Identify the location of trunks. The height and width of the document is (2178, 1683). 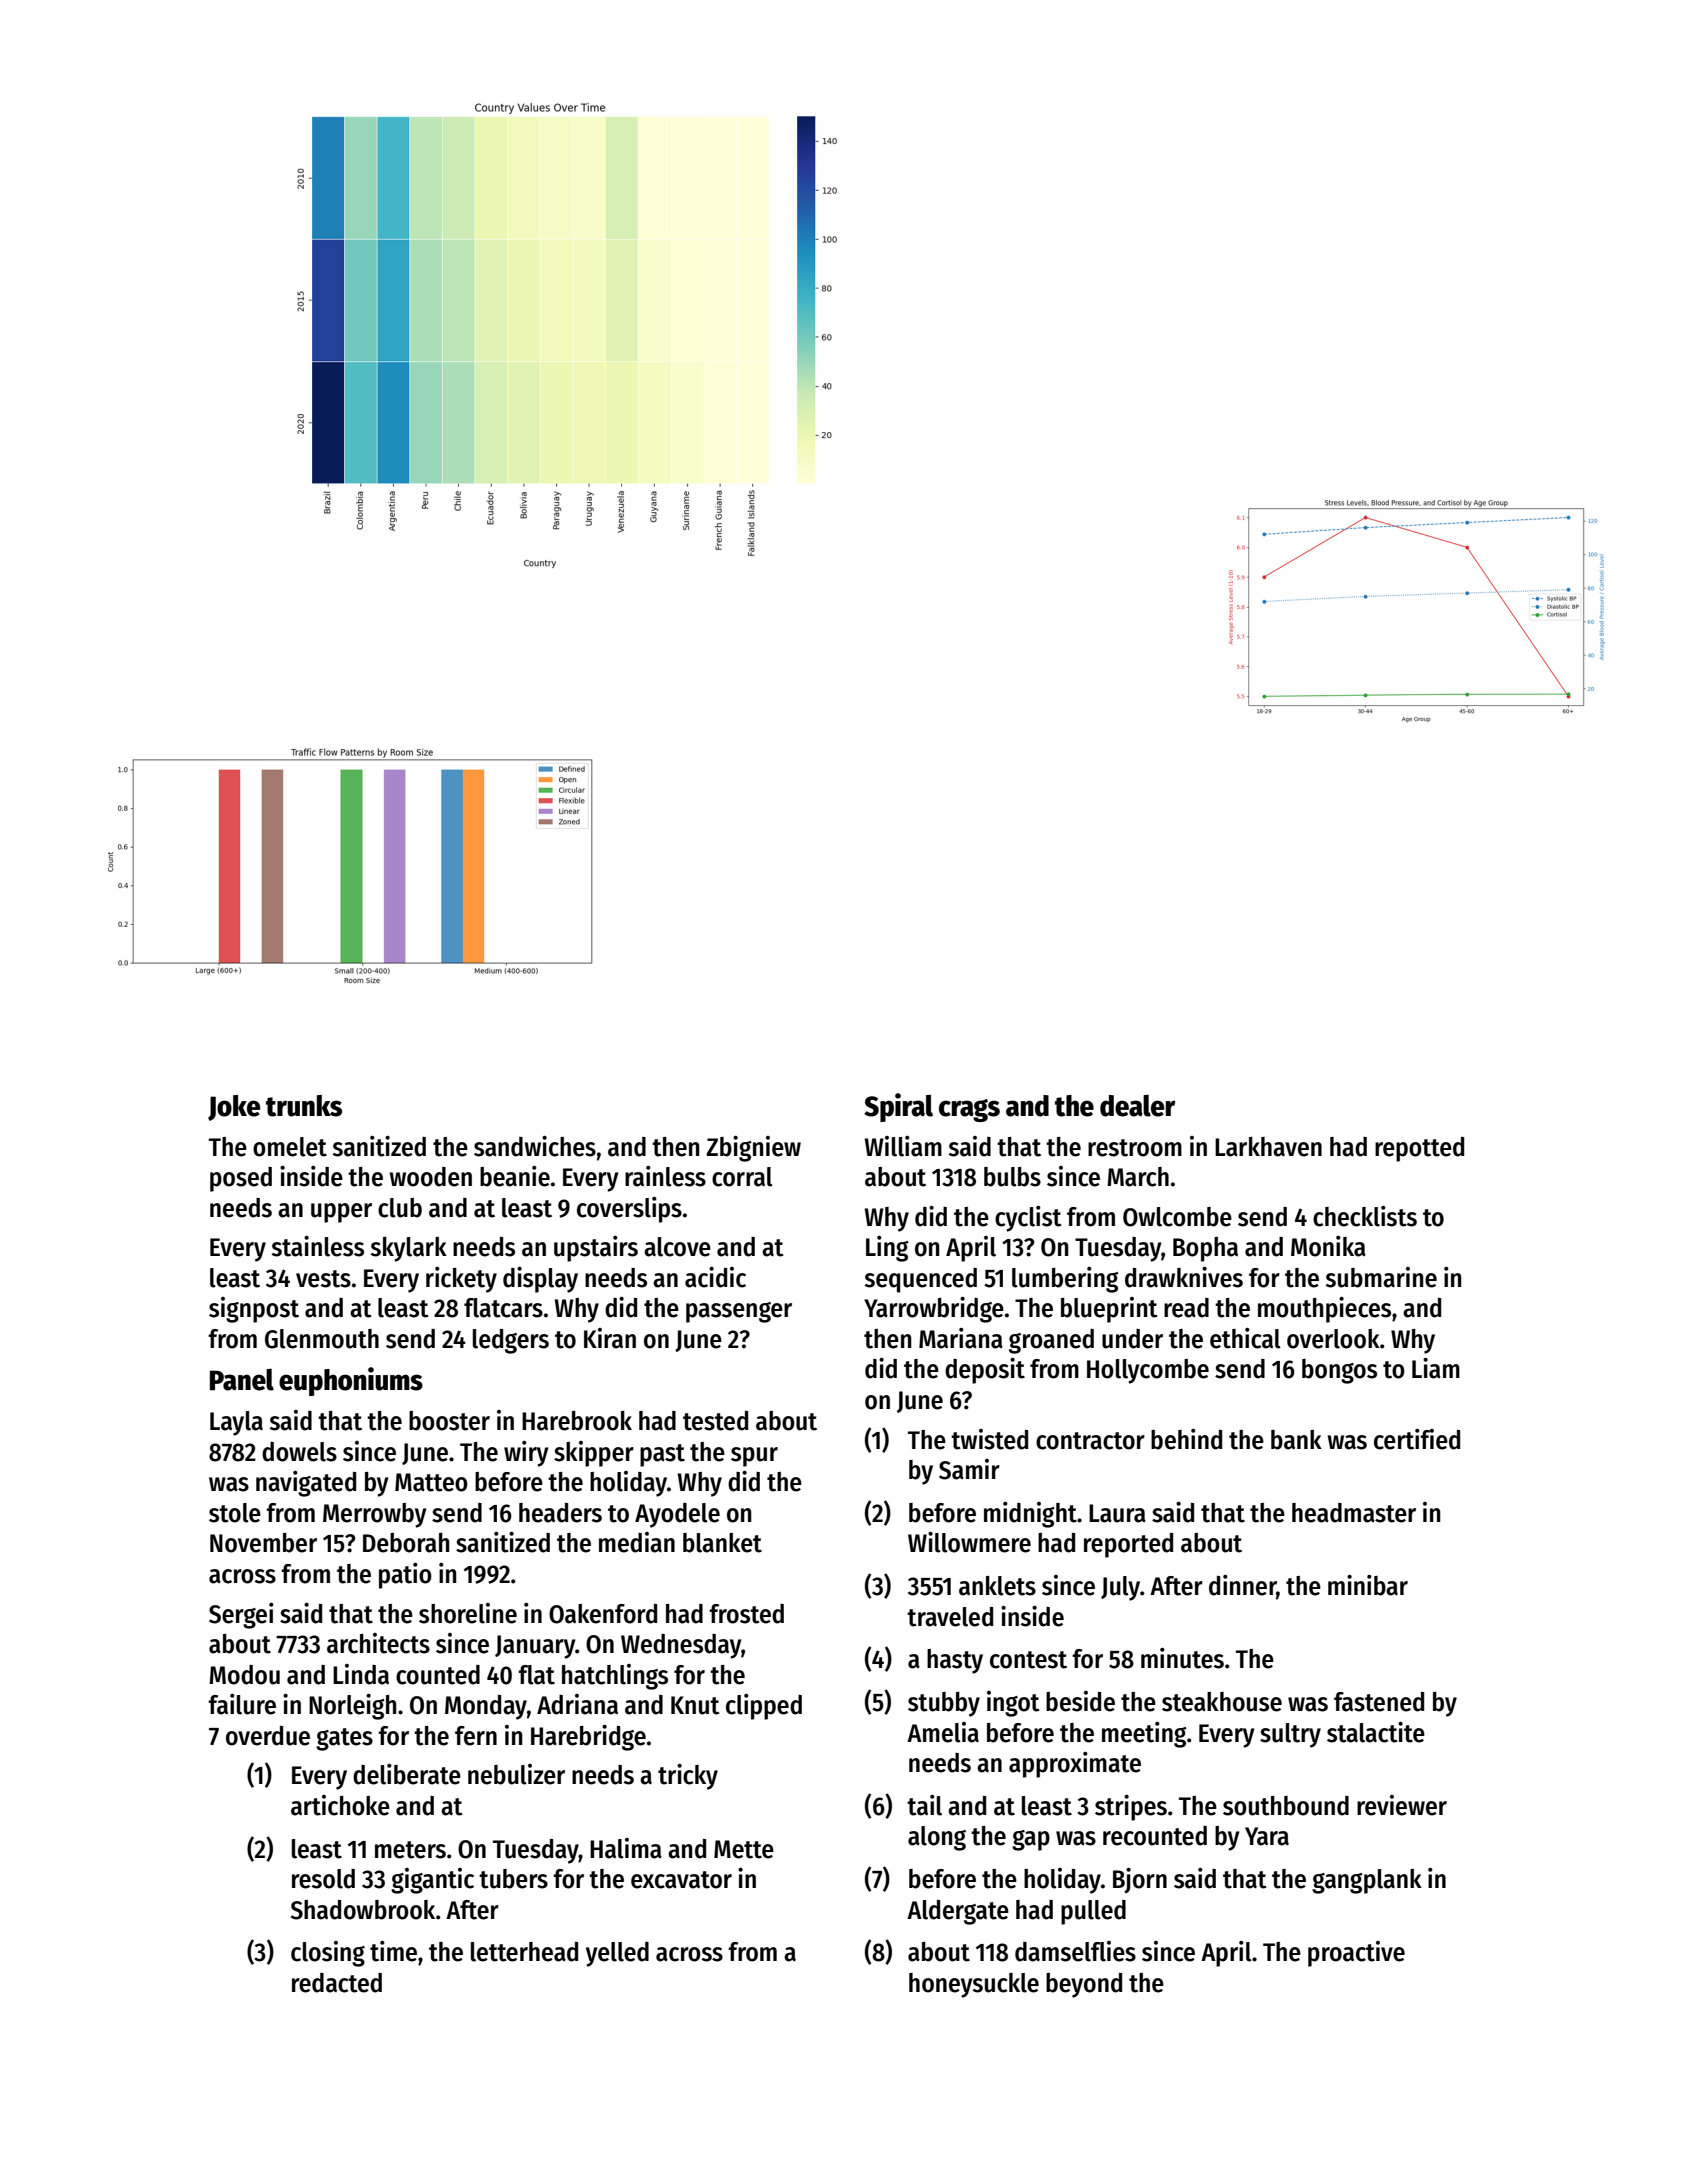
(304, 1106).
